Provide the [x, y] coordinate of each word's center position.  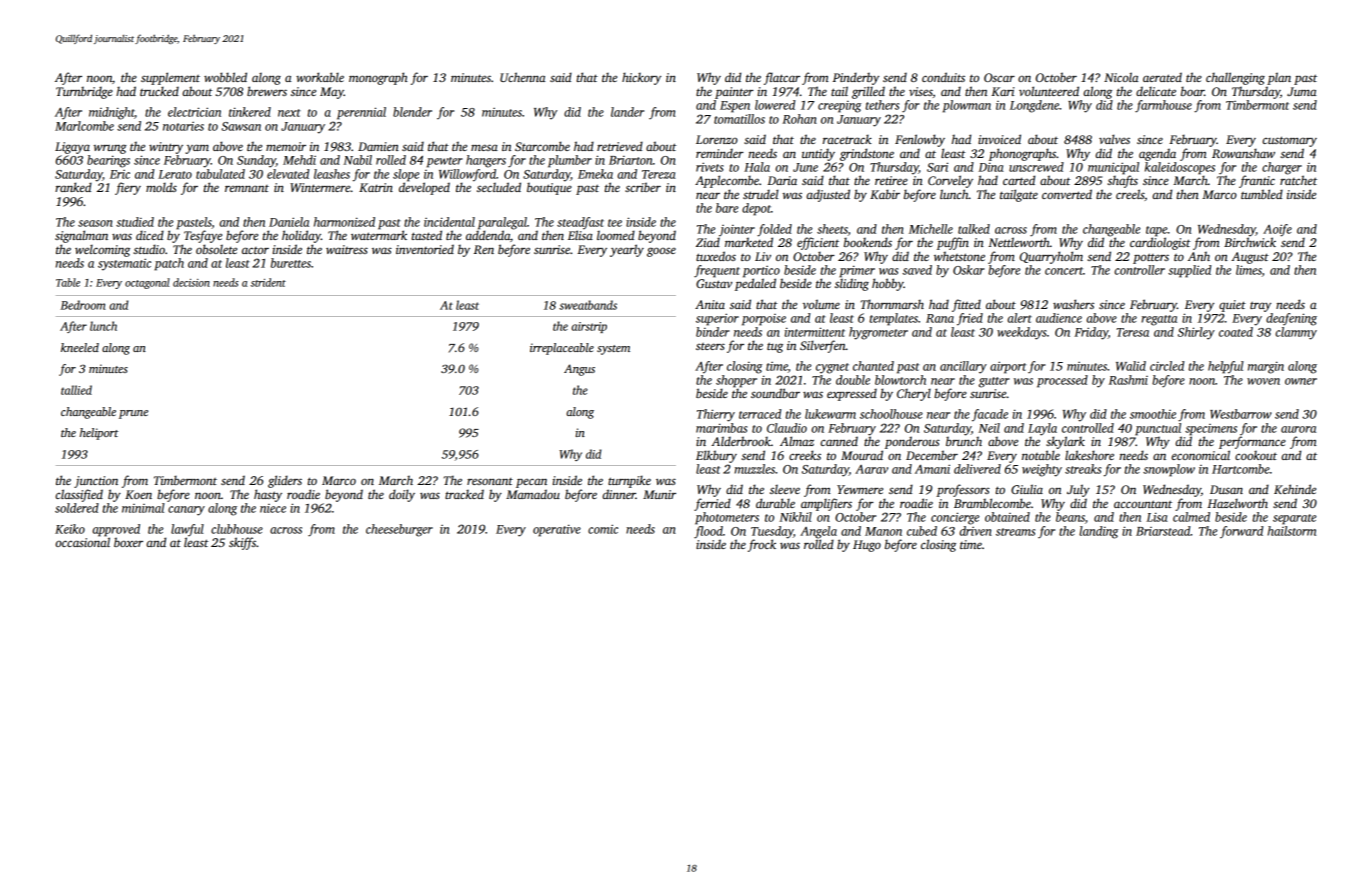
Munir [659, 494]
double [853, 380]
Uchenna [523, 77]
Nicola [1121, 77]
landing [1098, 532]
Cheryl [914, 395]
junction [96, 482]
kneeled [80, 347]
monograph [378, 78]
